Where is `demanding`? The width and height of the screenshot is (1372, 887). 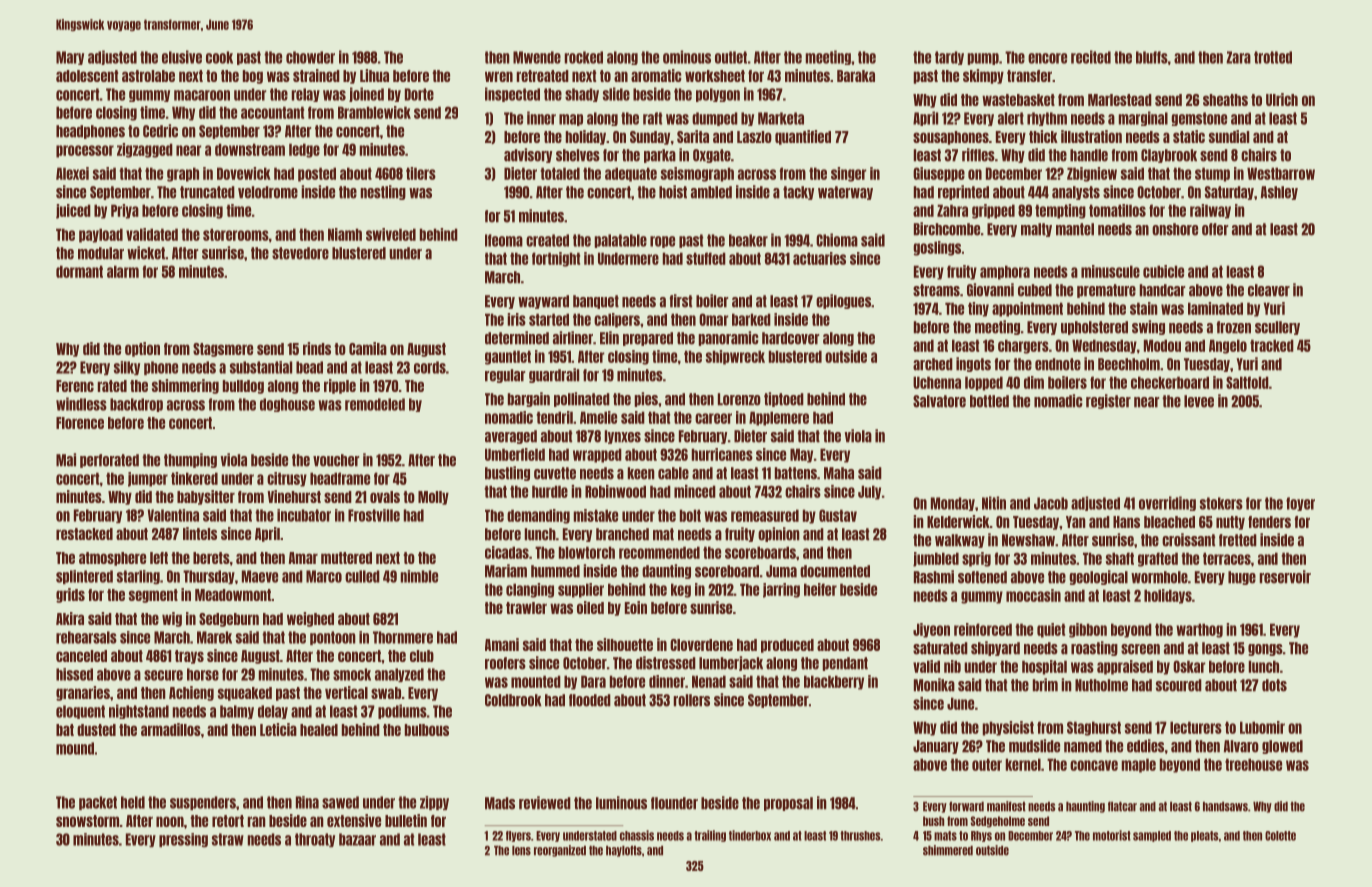 demanding is located at coordinates (538, 516).
